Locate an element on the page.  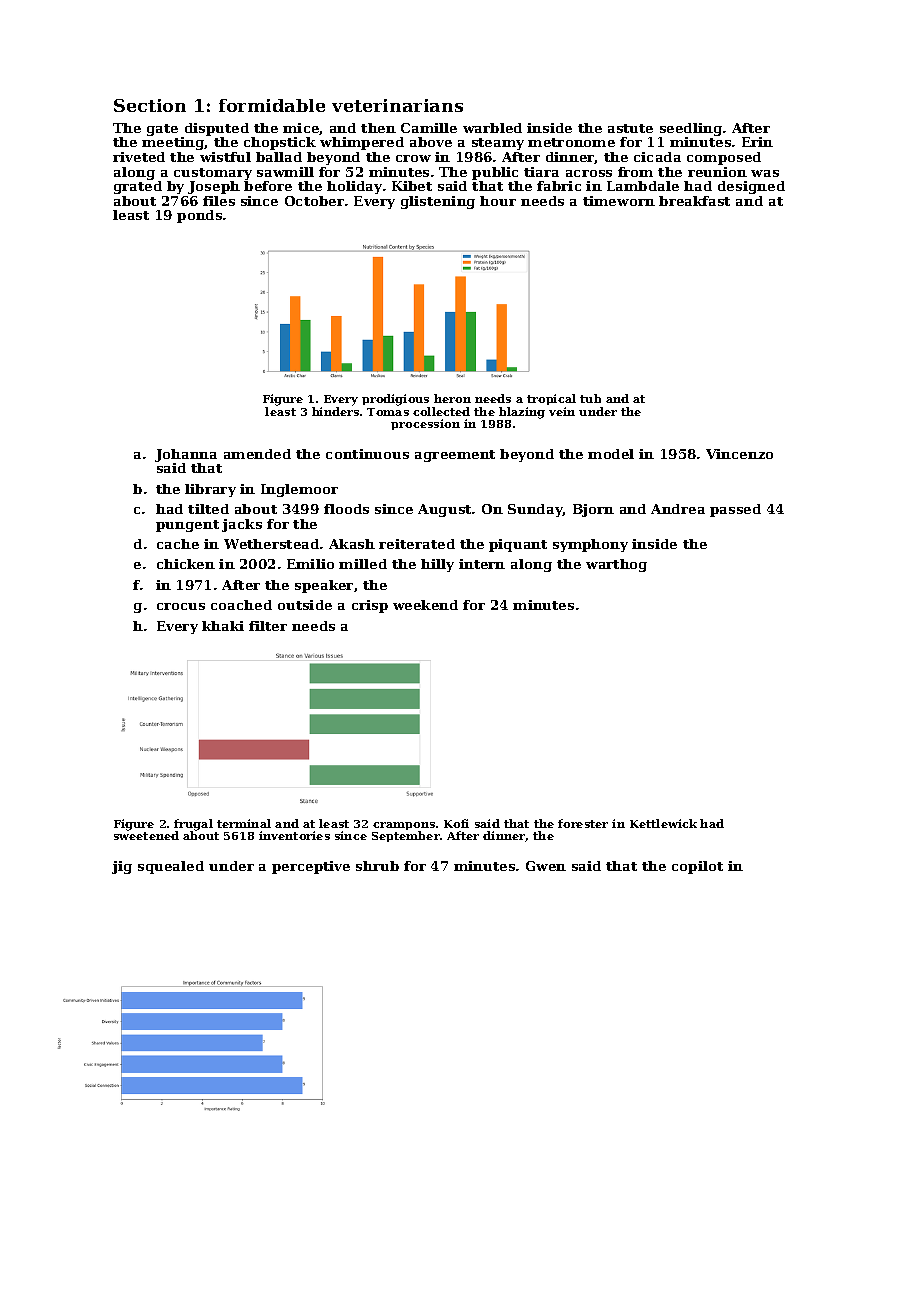
weekend is located at coordinates (425, 605).
